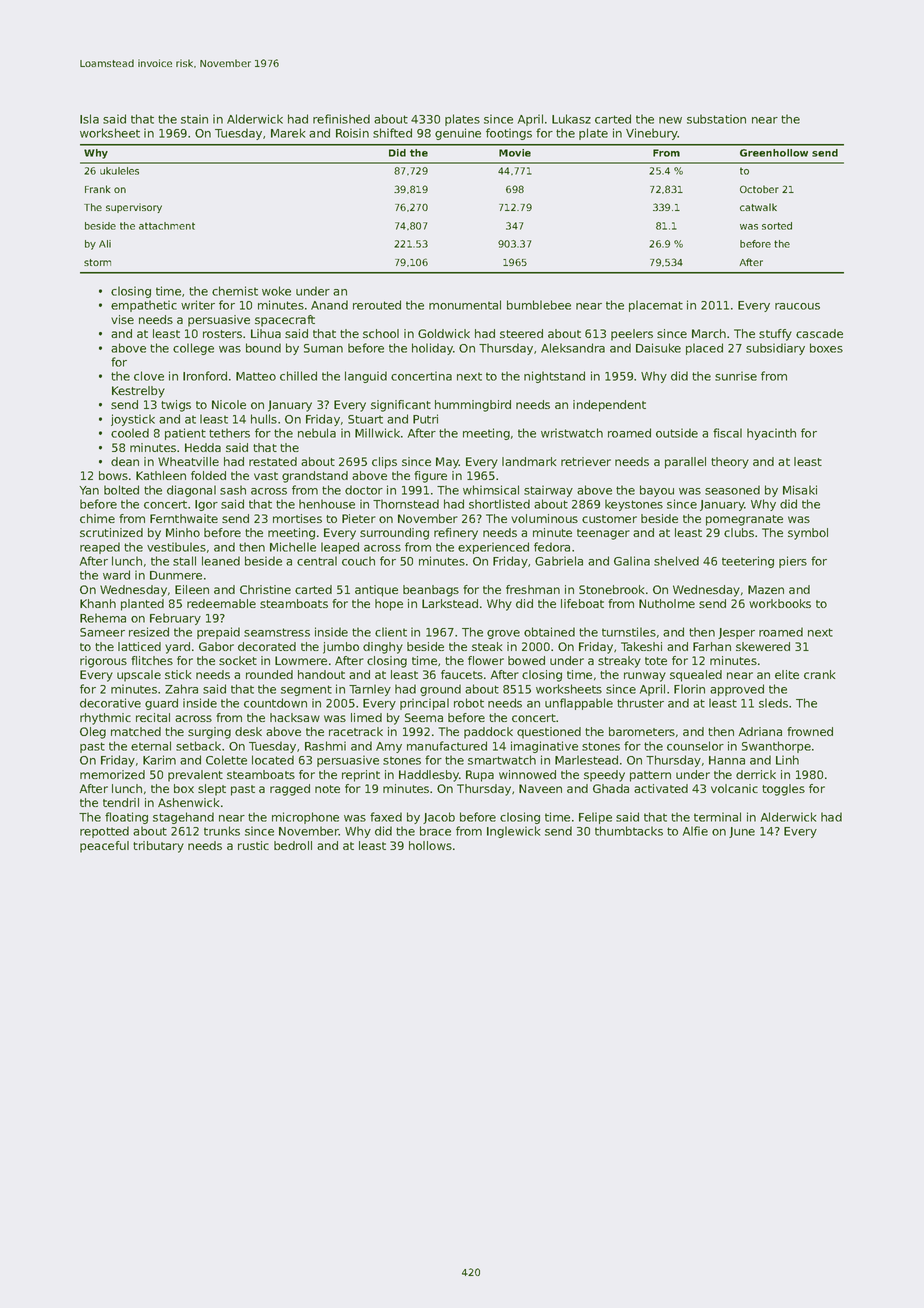  What do you see at coordinates (89, 119) in the screenshot?
I see `Isla` at bounding box center [89, 119].
